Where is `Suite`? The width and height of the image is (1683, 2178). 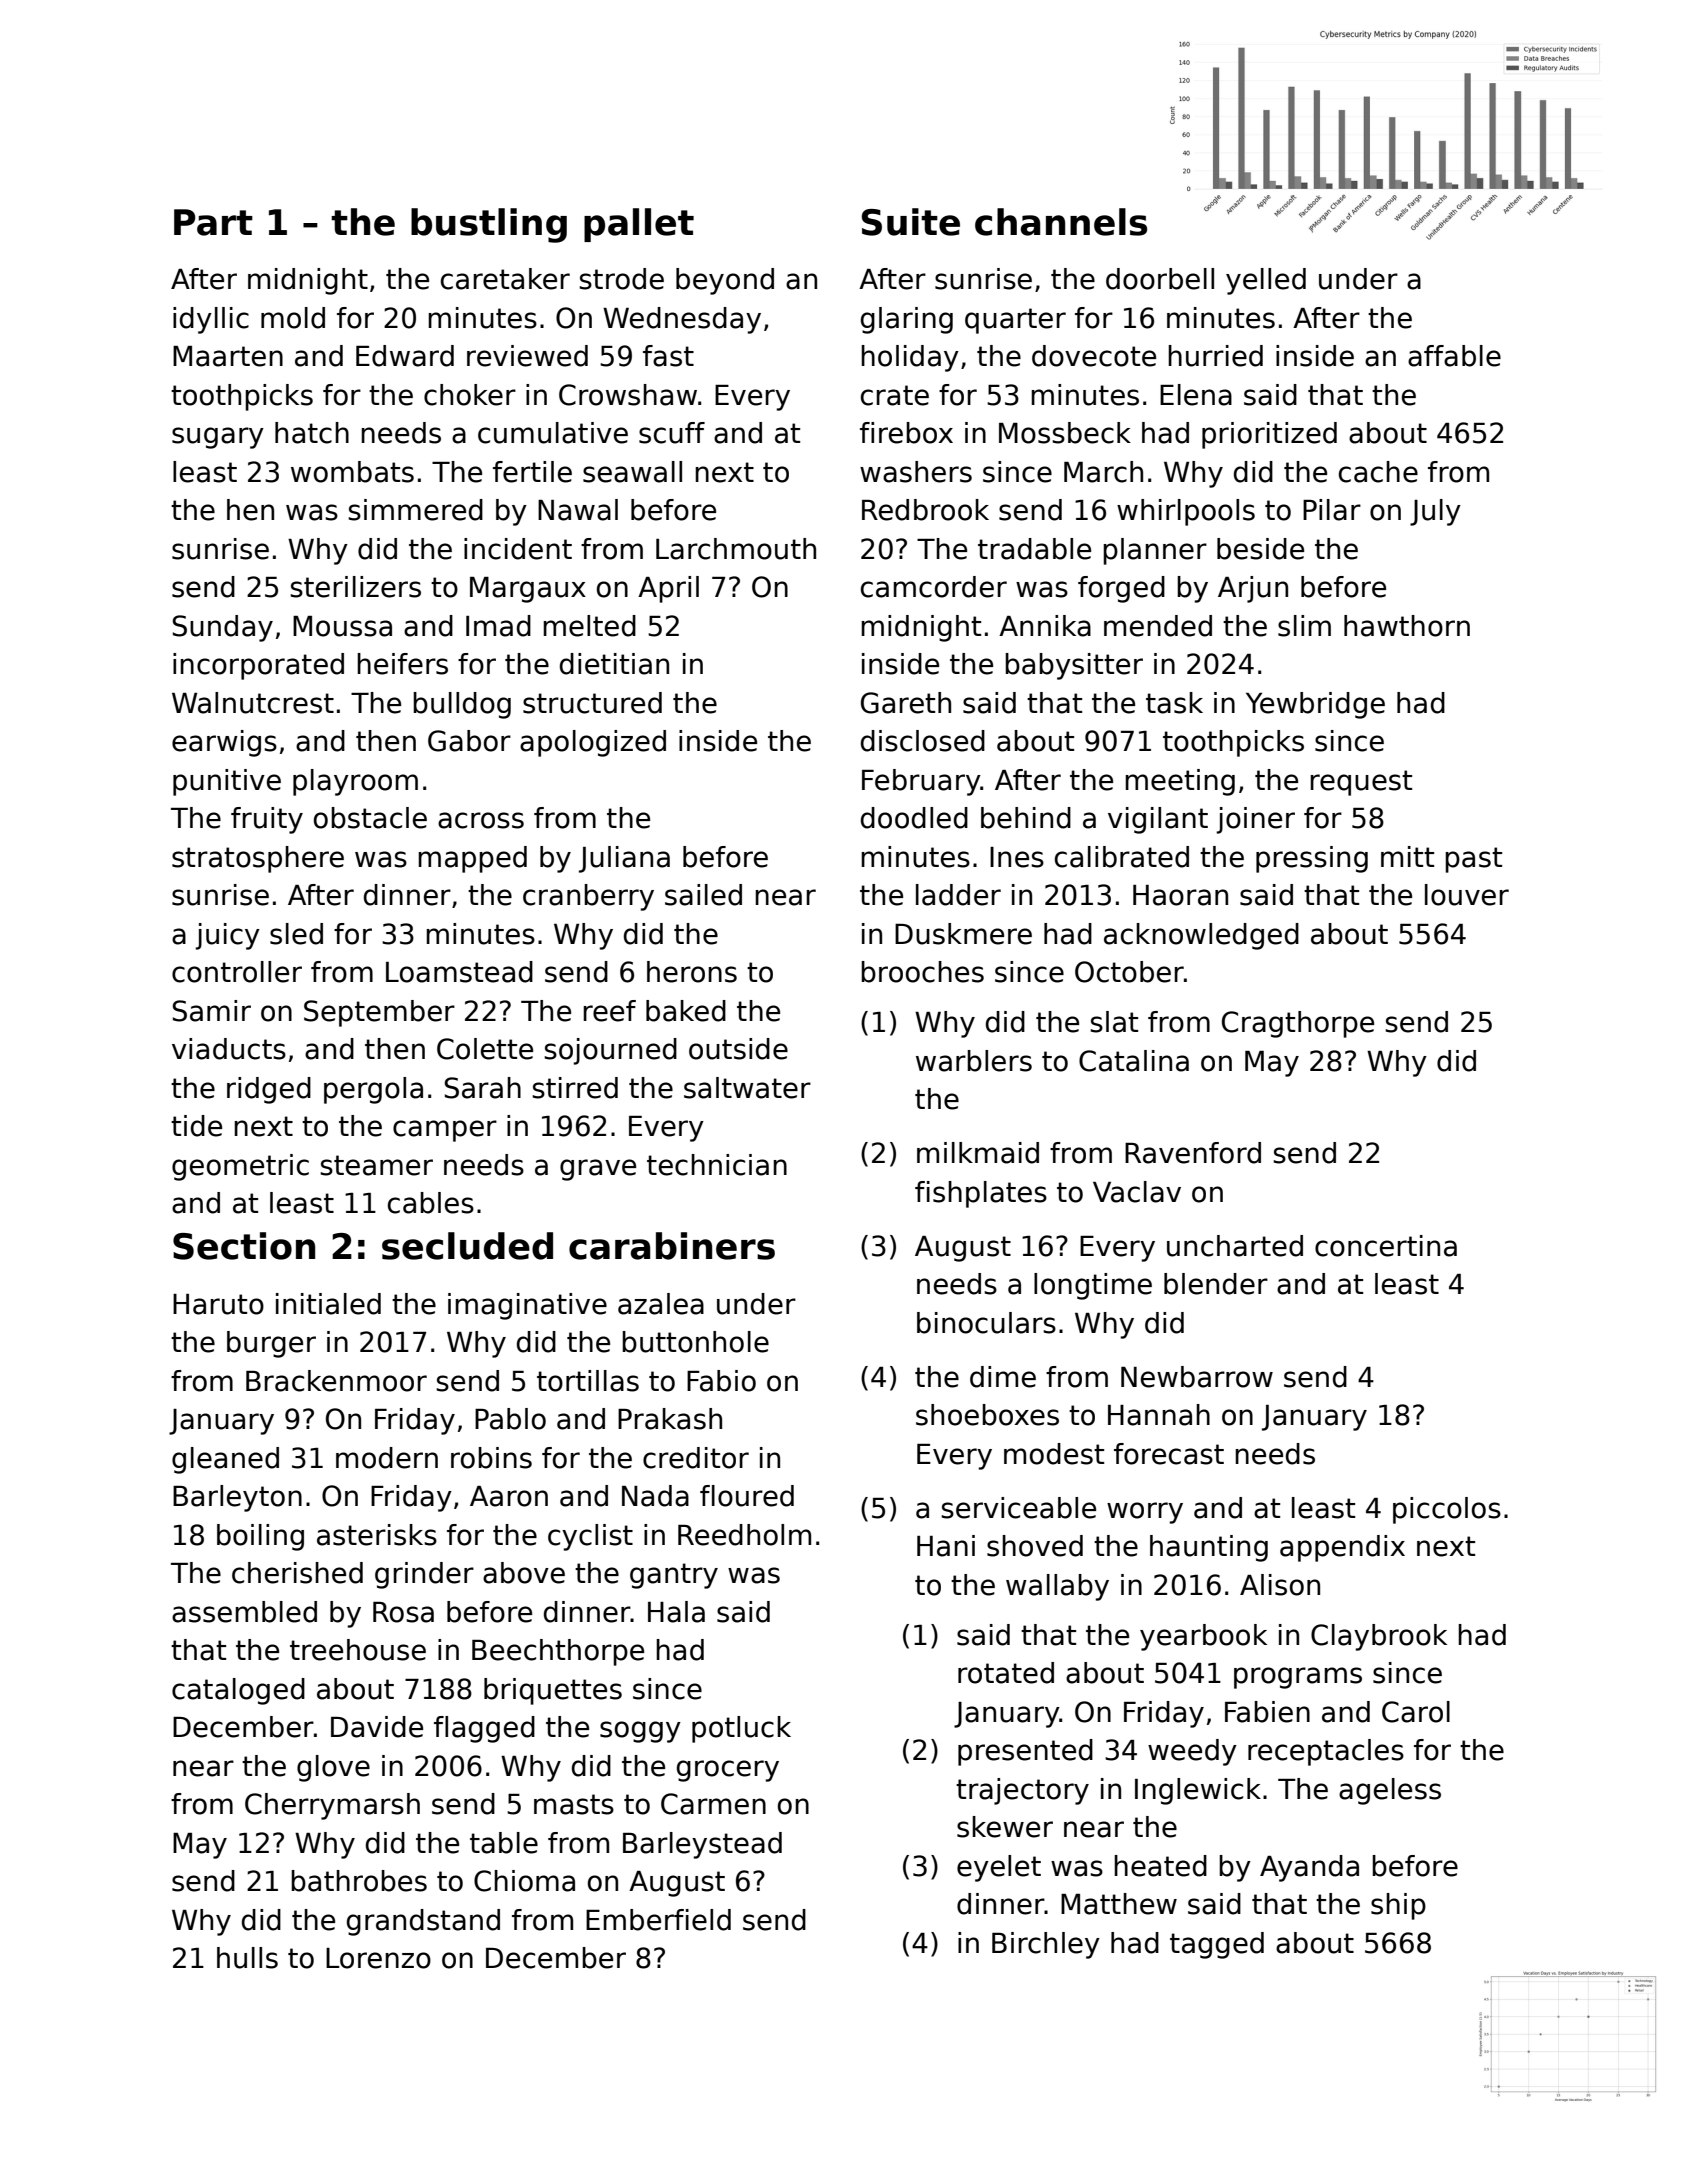
Suite is located at coordinates (911, 222).
